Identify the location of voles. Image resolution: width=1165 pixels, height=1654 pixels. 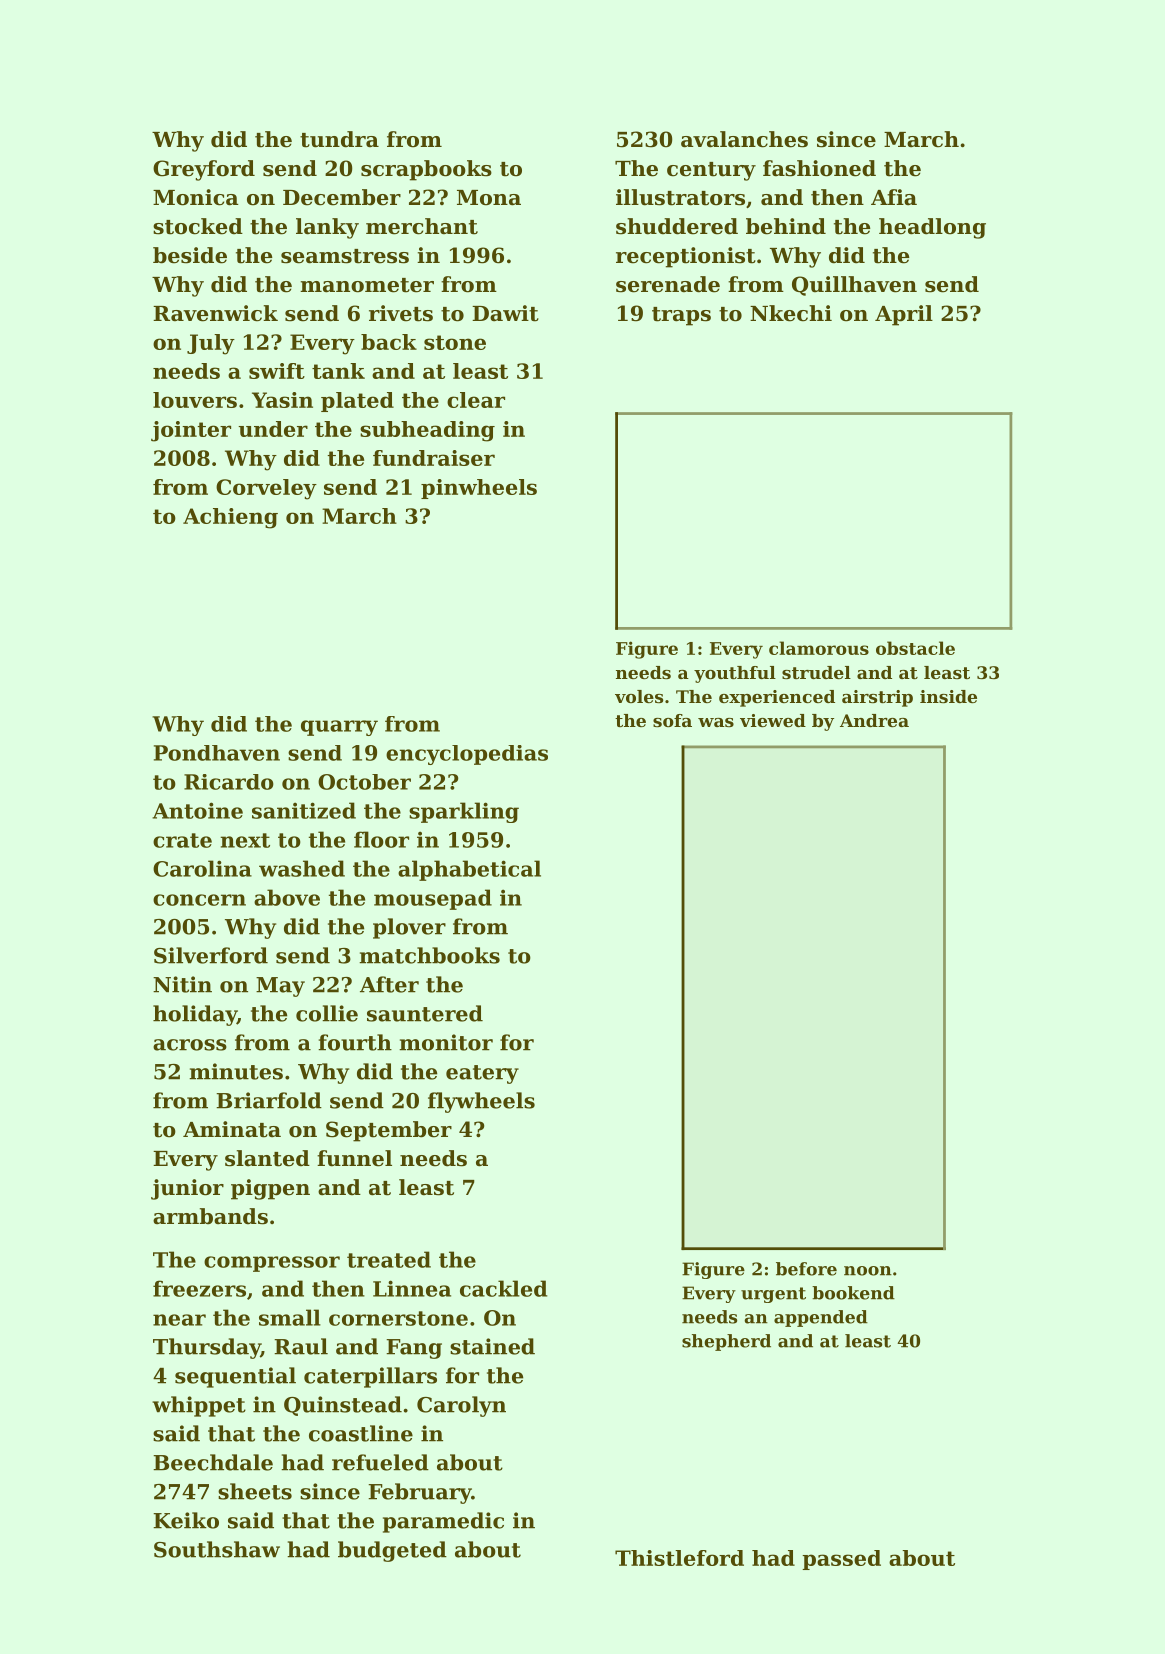
(639, 696).
